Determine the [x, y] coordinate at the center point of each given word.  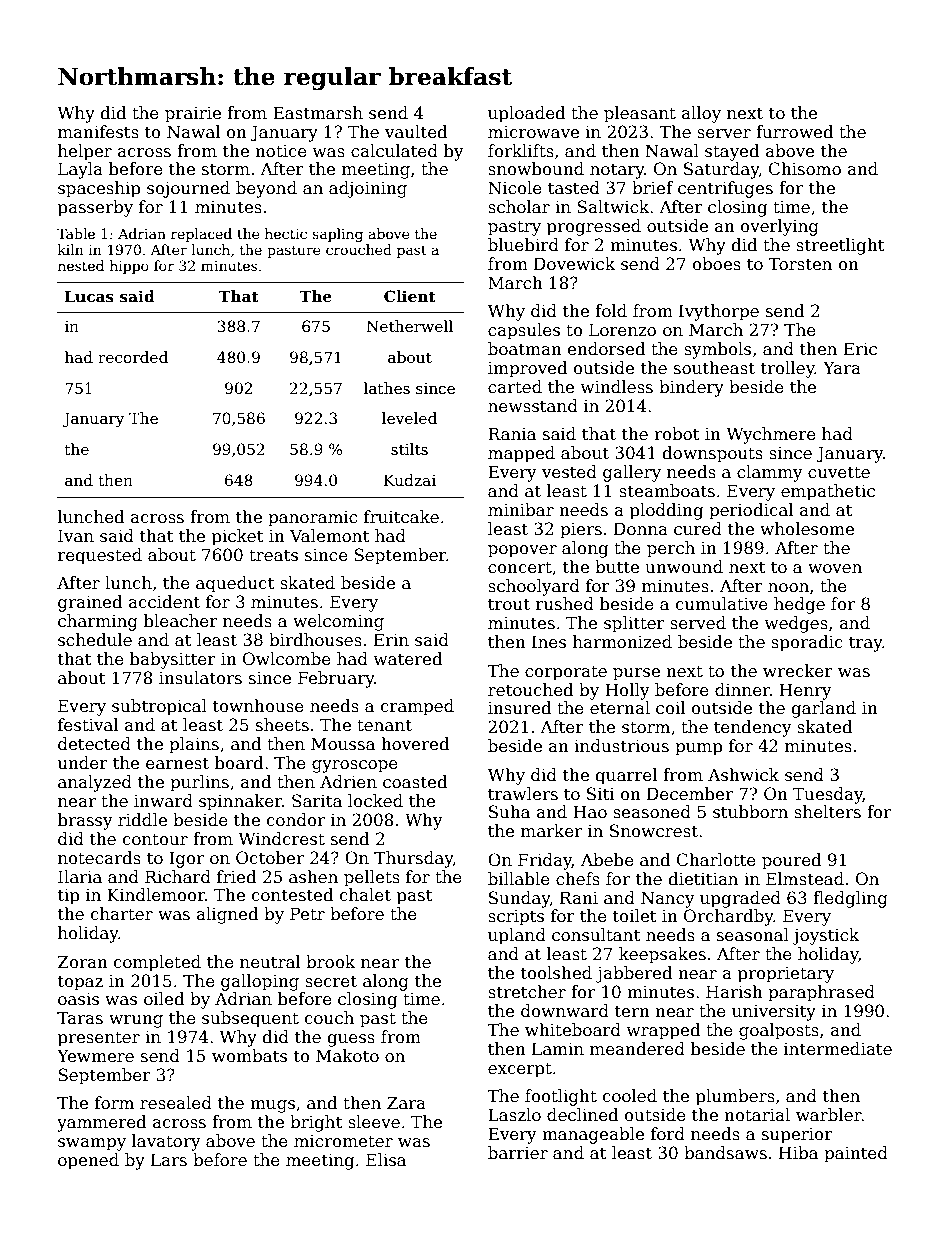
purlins [199, 783]
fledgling [850, 899]
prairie [193, 115]
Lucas [89, 296]
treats [273, 555]
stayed [732, 152]
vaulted [416, 132]
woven [835, 569]
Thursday [413, 859]
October [270, 858]
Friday [545, 861]
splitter [634, 624]
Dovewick [575, 264]
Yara [842, 367]
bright [316, 1123]
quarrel [626, 776]
